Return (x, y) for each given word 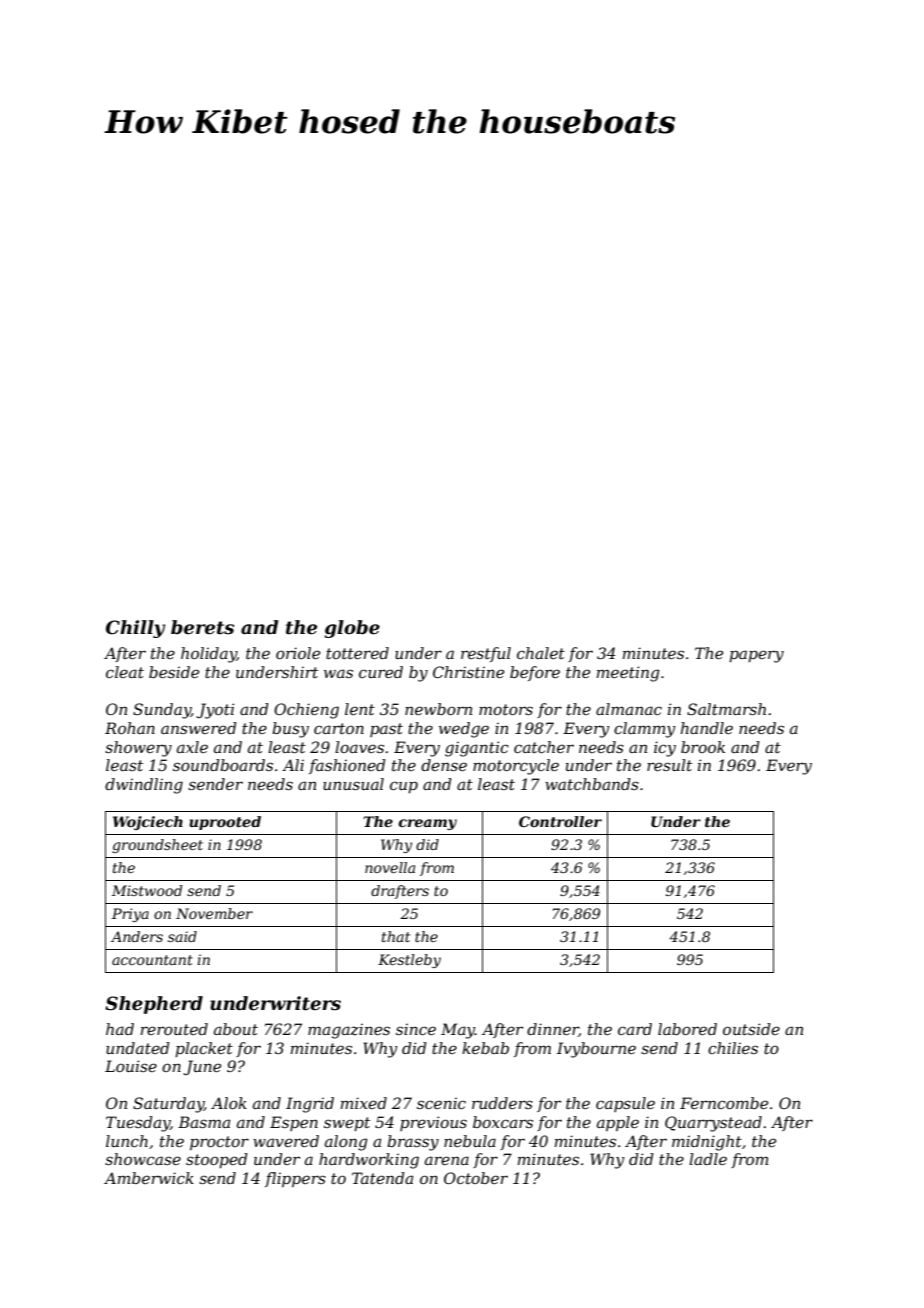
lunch (127, 1141)
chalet (541, 653)
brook (703, 747)
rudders (502, 1103)
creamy (427, 824)
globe (352, 629)
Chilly (135, 629)
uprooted (225, 823)
